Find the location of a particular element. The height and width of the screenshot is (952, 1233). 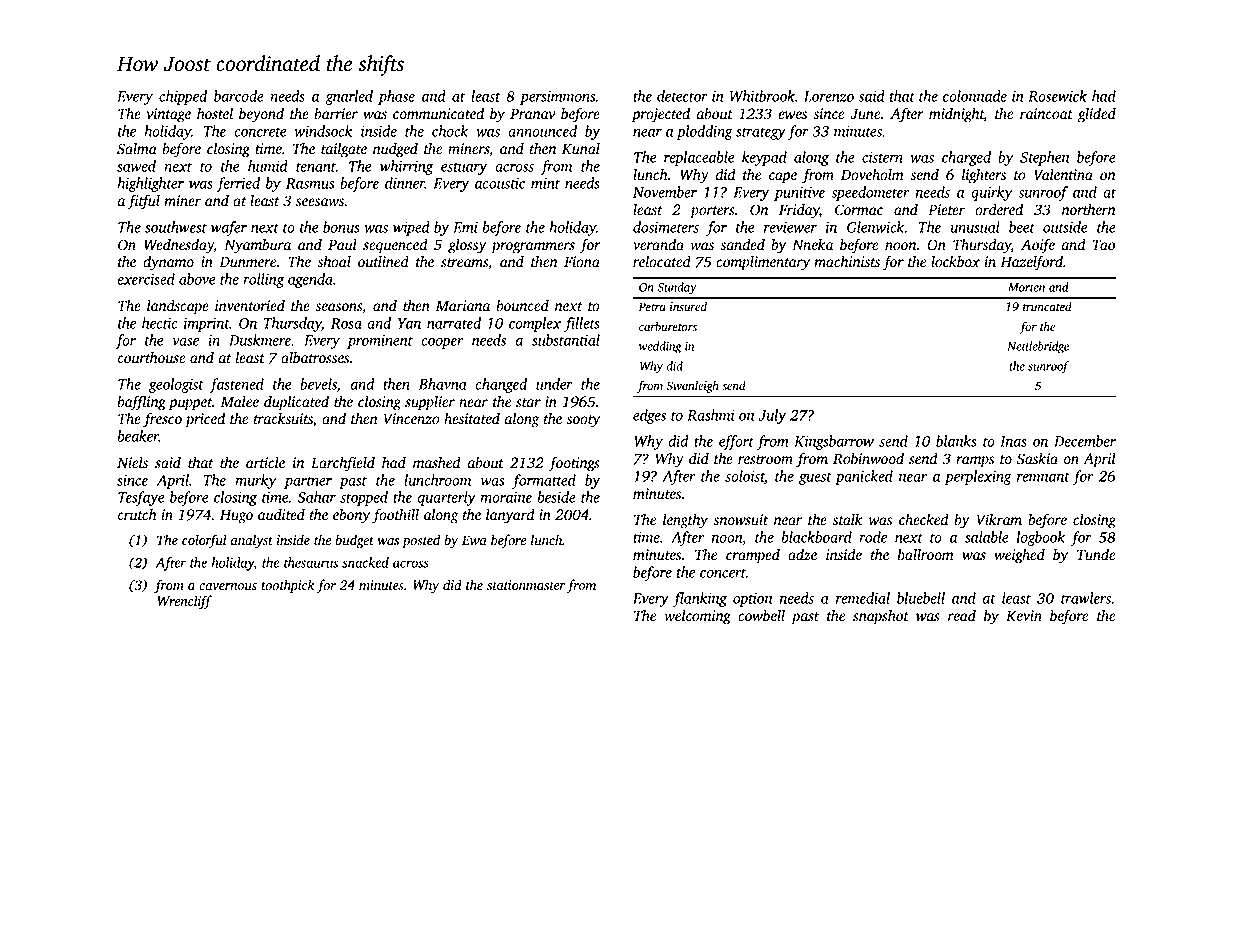

phase is located at coordinates (396, 97).
